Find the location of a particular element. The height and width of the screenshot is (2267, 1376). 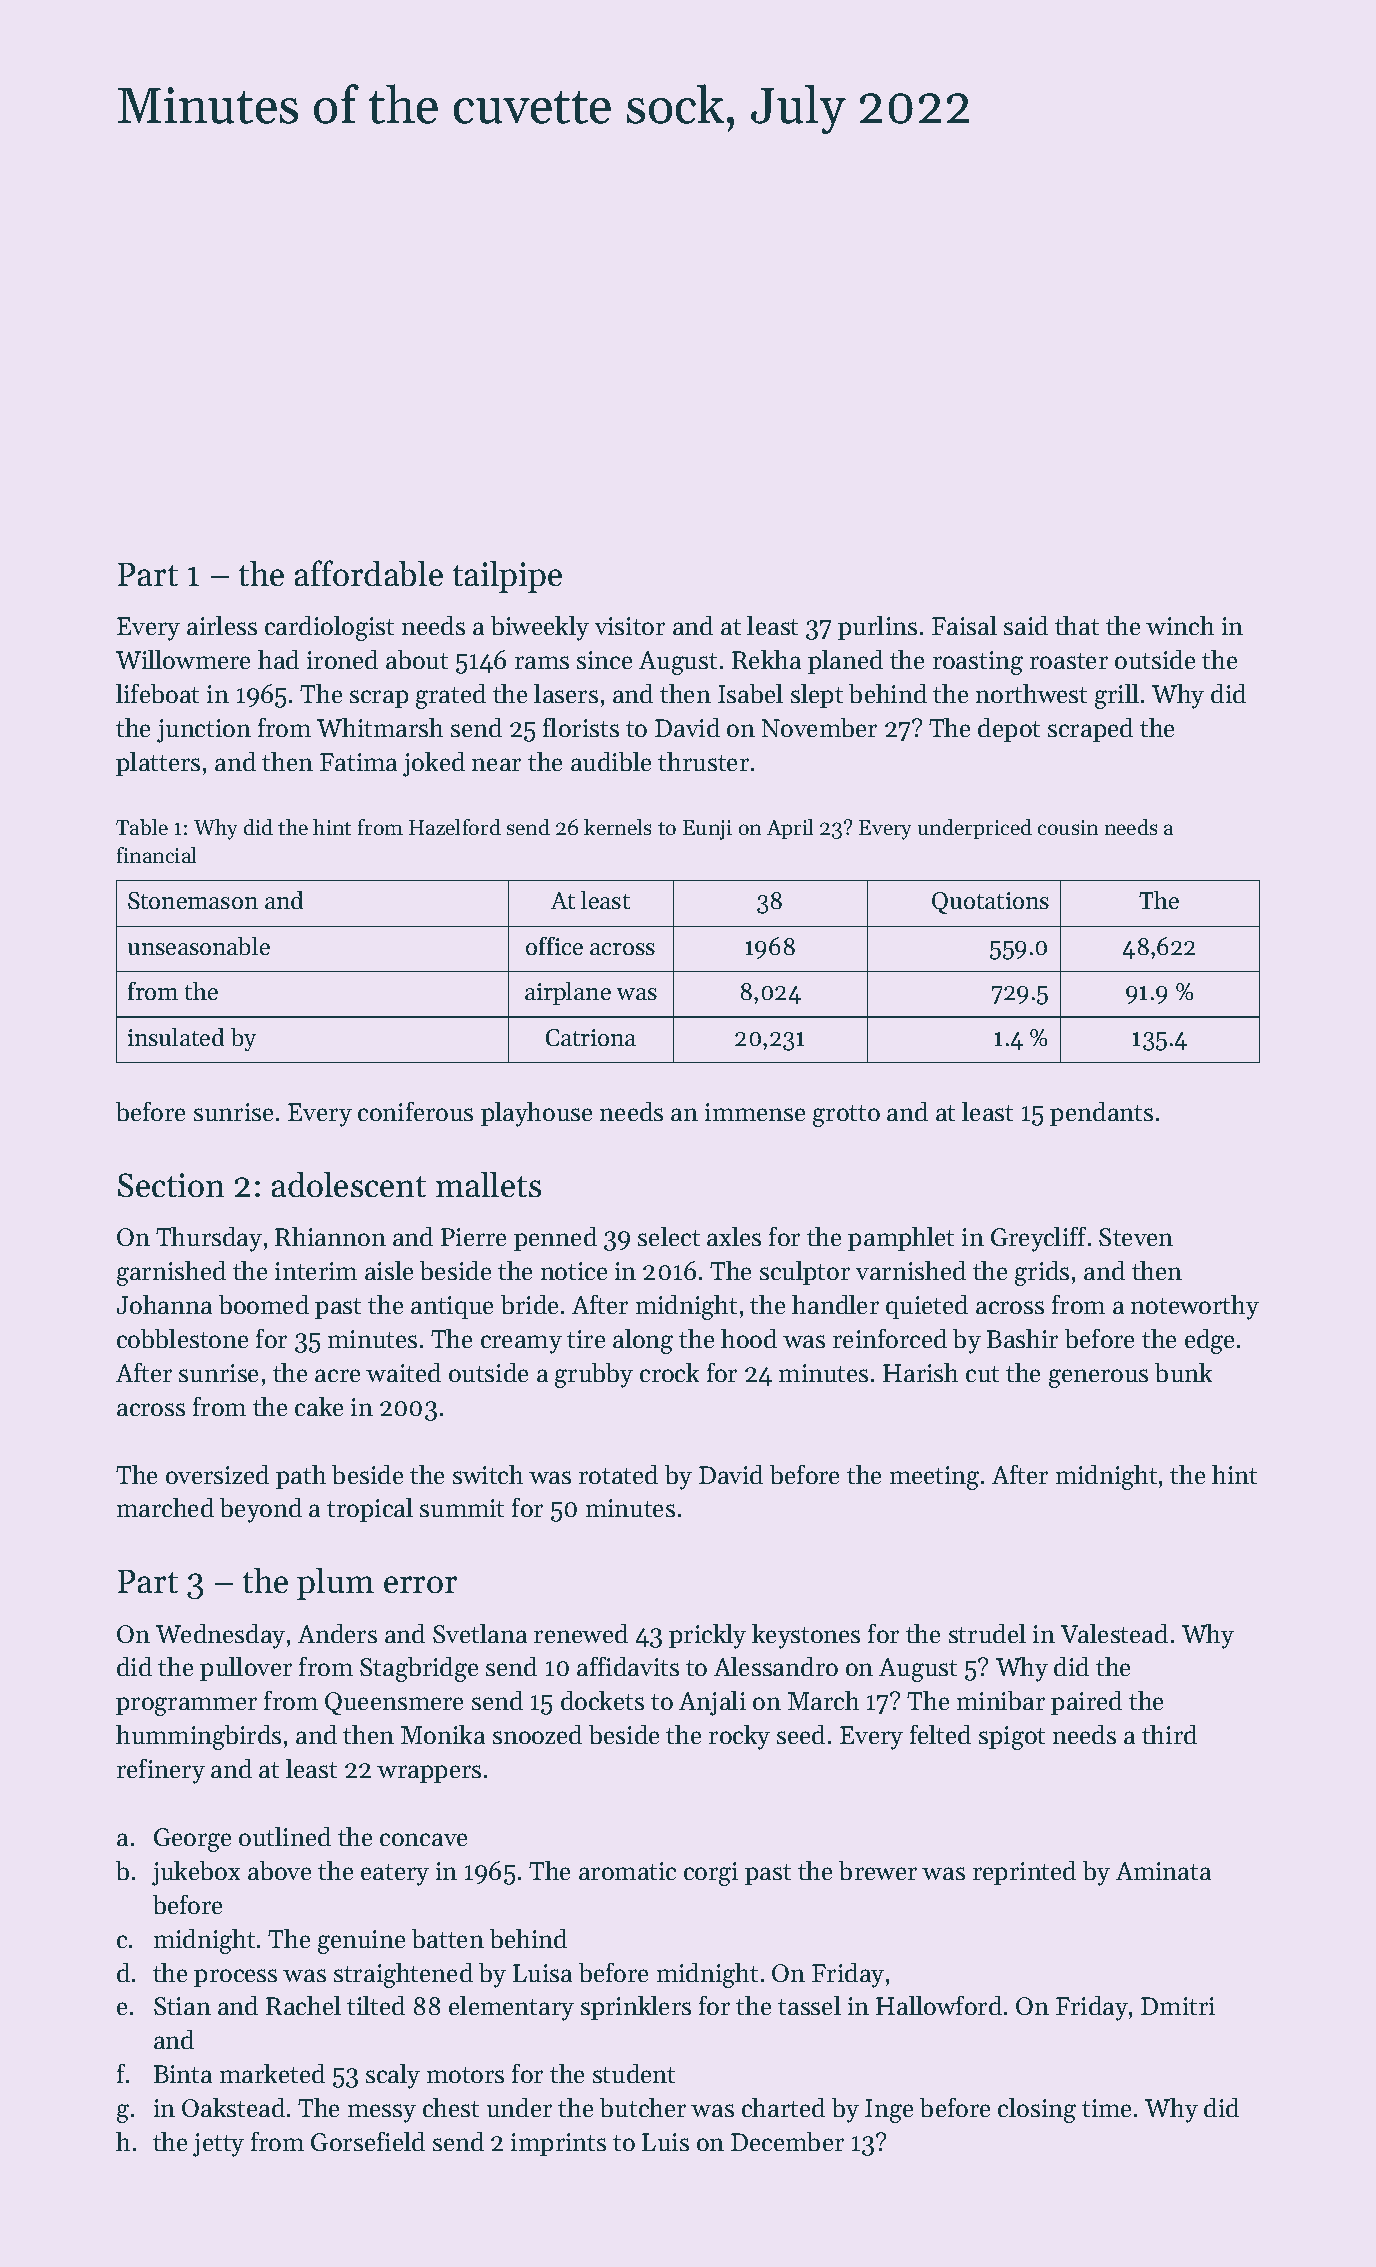

closing is located at coordinates (1037, 2110).
